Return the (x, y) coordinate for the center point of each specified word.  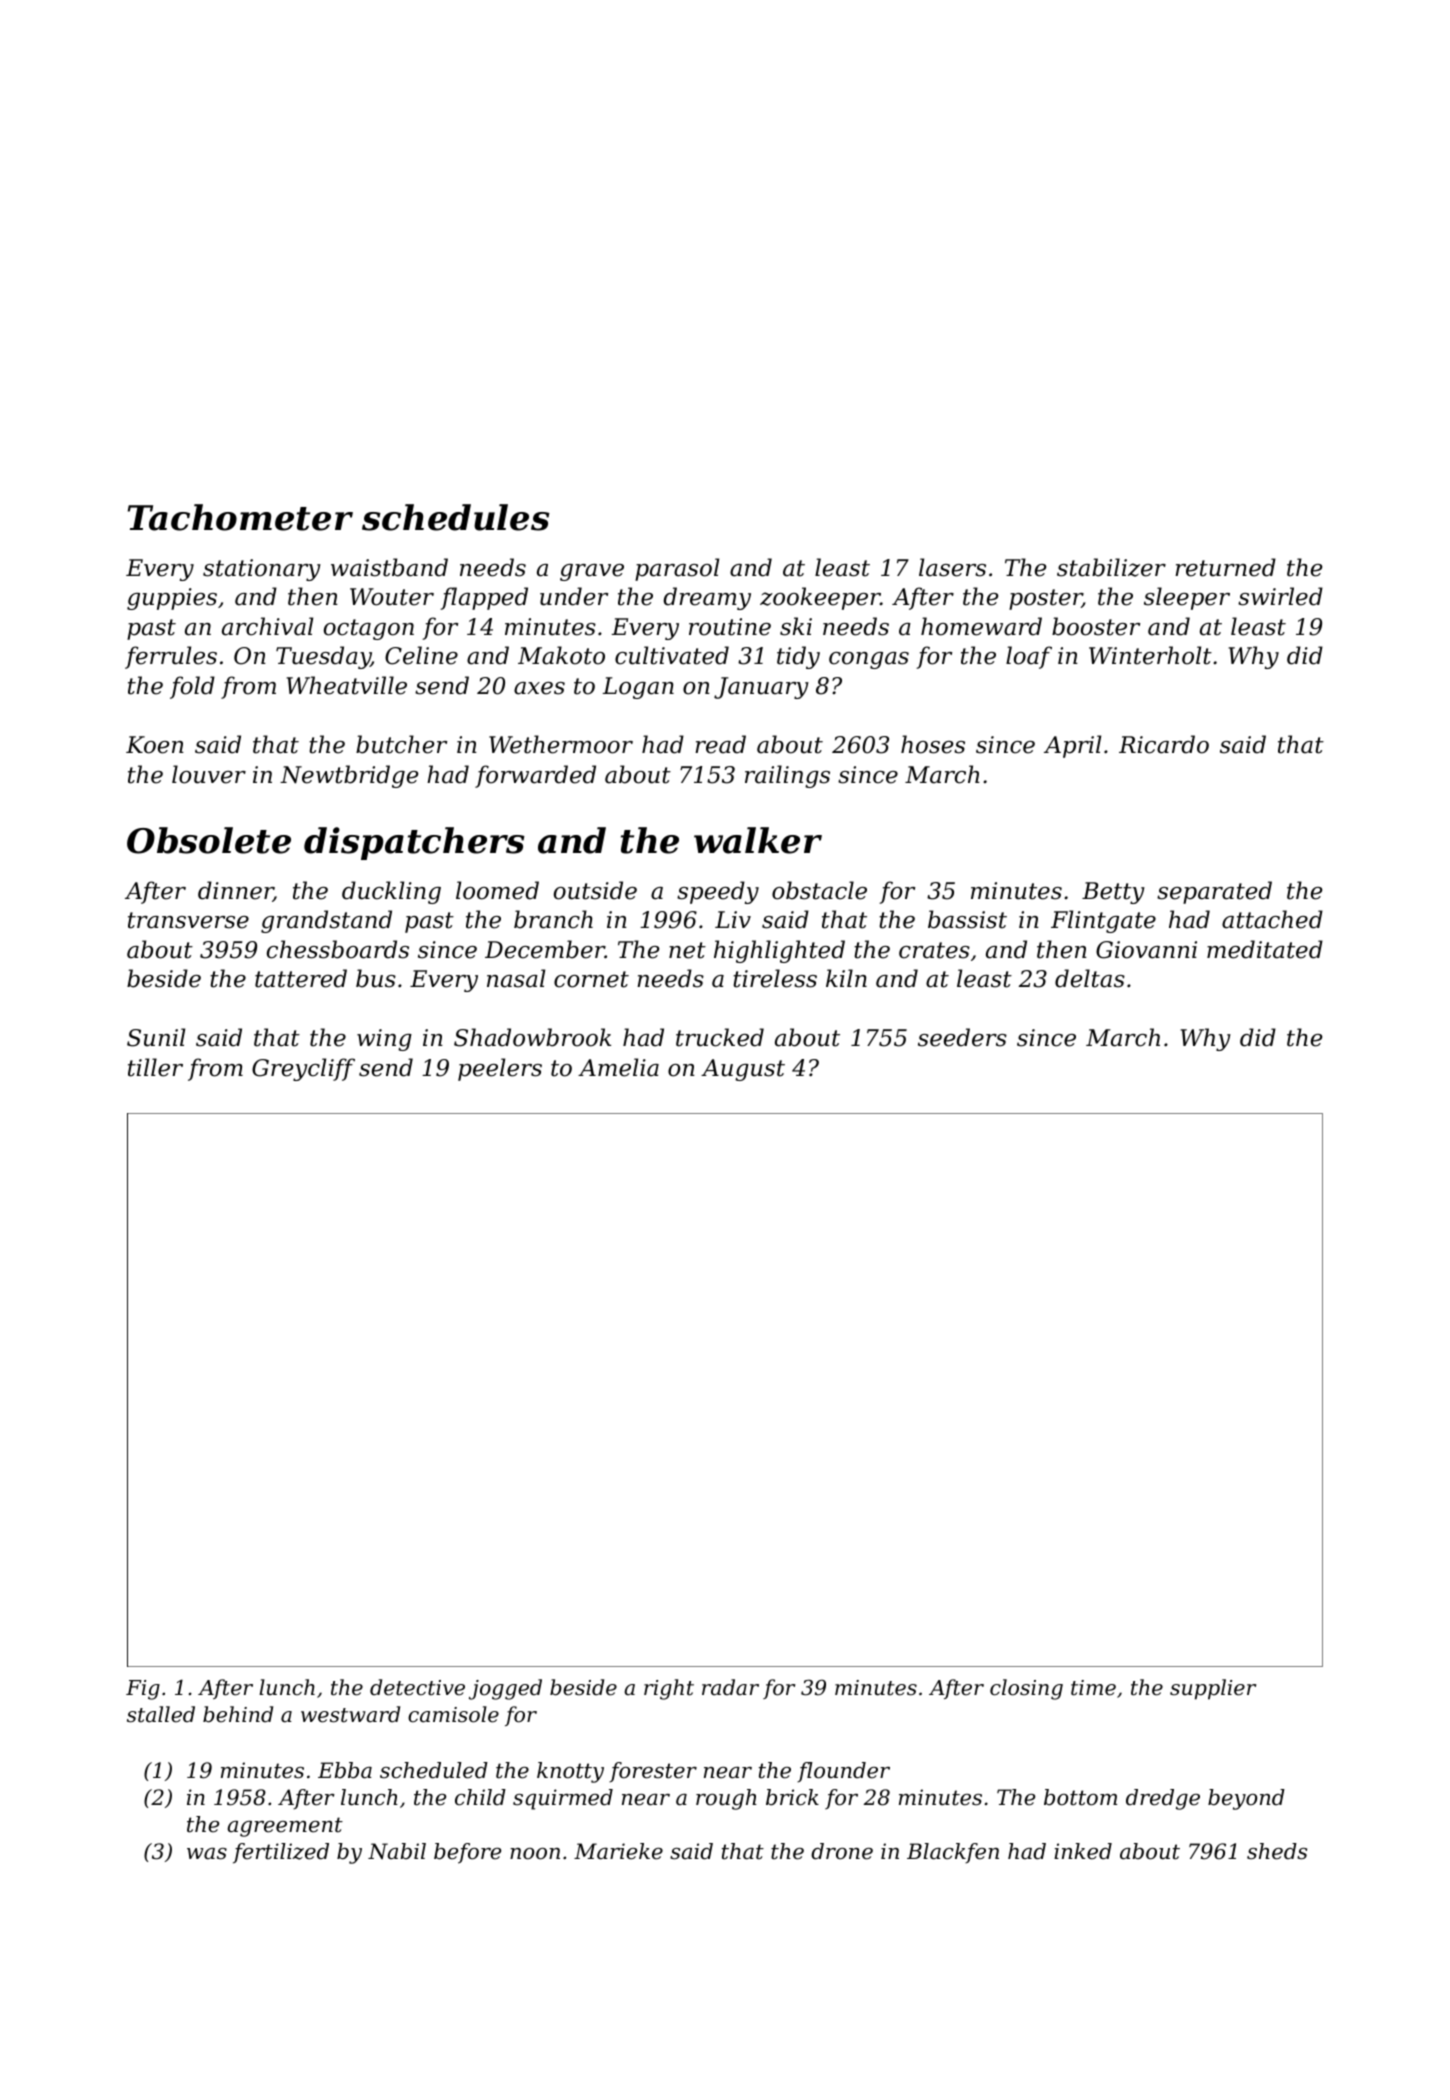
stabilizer (1111, 567)
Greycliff (303, 1069)
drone (842, 1851)
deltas (1090, 978)
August (743, 1070)
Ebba (345, 1770)
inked (1083, 1851)
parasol (677, 569)
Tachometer (240, 517)
